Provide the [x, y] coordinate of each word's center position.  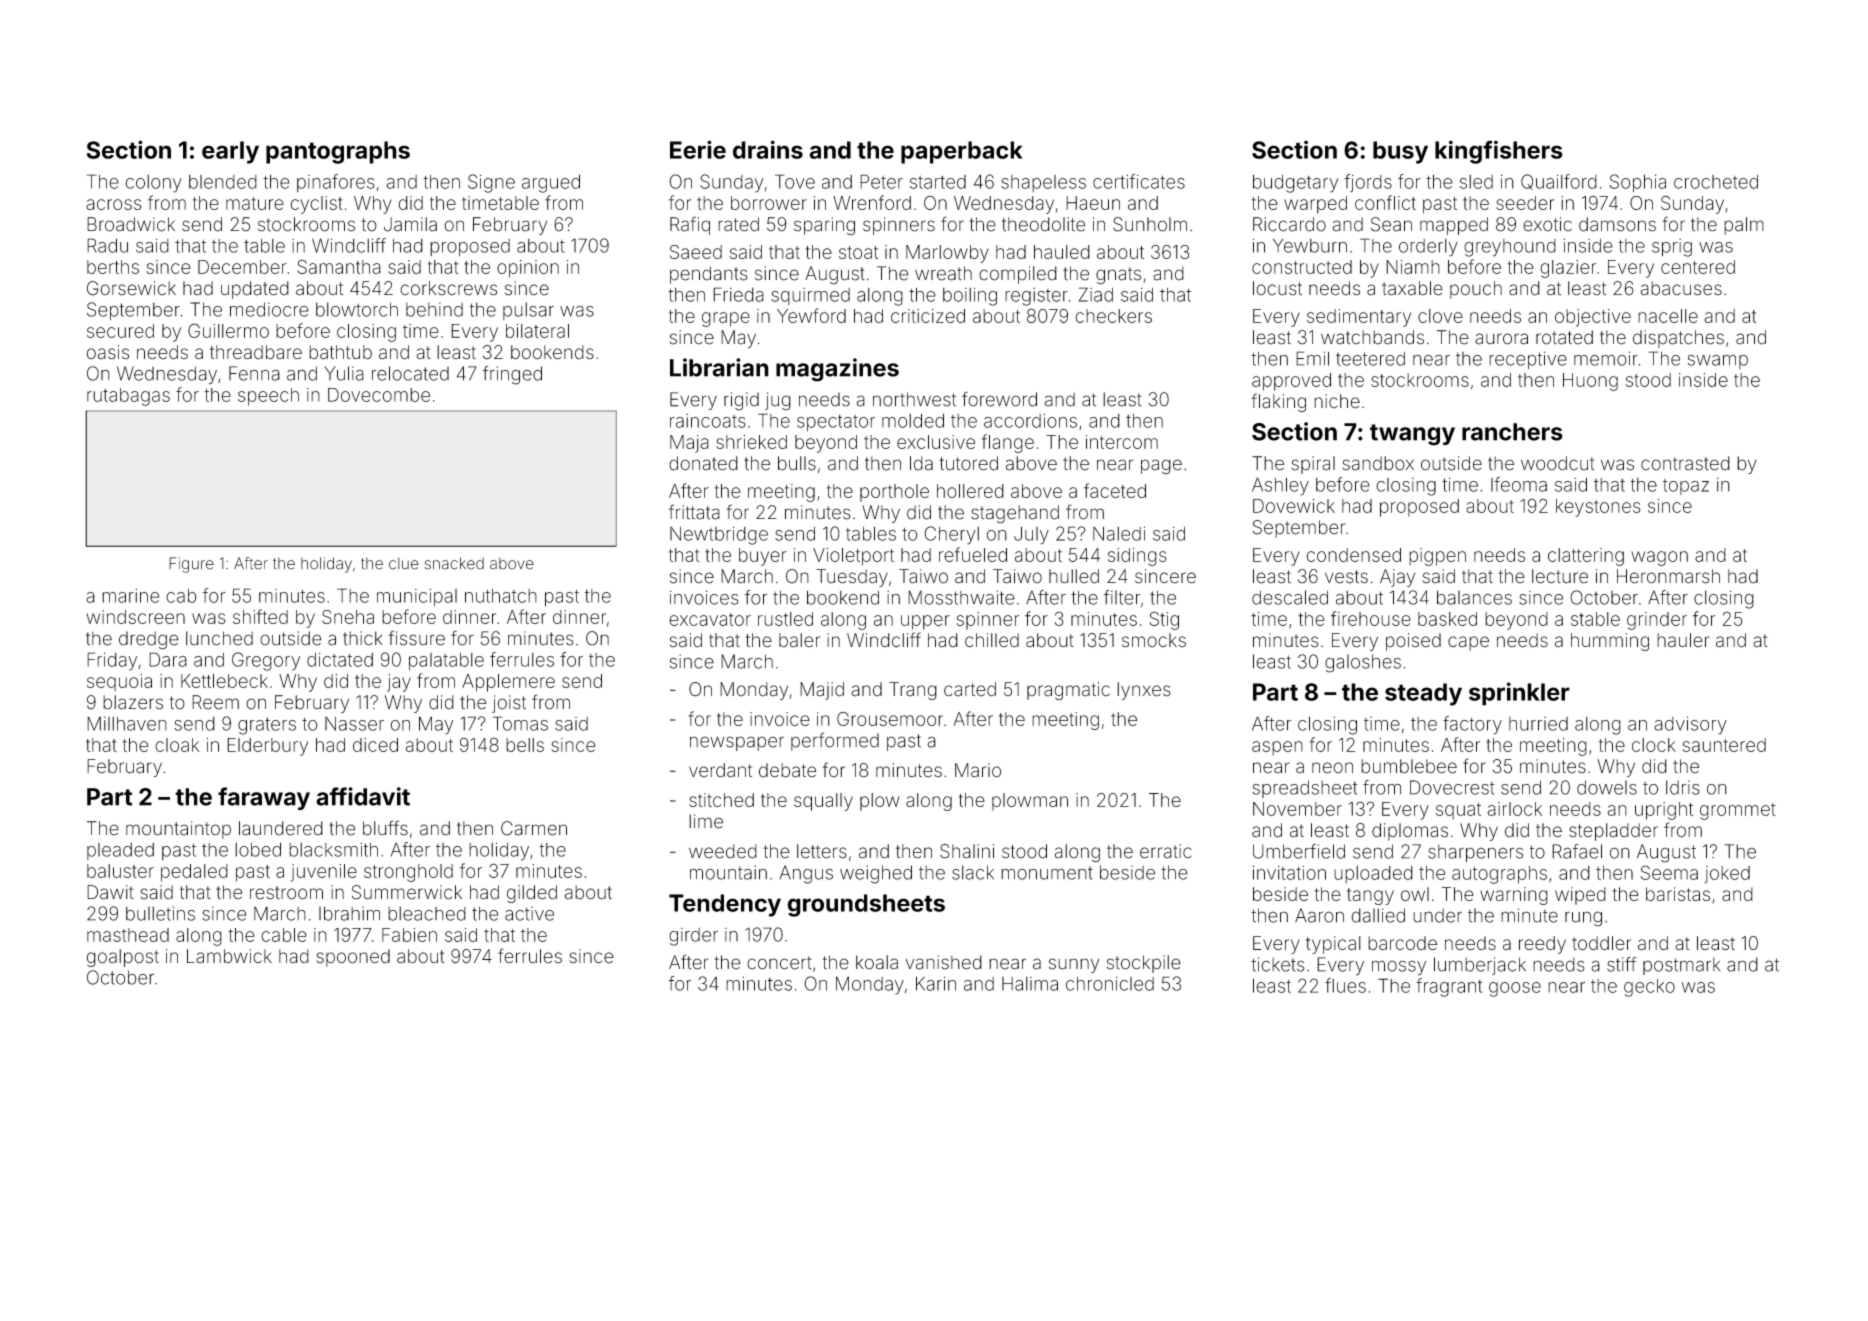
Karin [936, 983]
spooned [353, 958]
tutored [968, 463]
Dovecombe [379, 395]
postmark [1681, 966]
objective [1593, 318]
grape [726, 319]
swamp [1718, 362]
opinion [528, 269]
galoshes [1363, 663]
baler [799, 640]
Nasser [354, 724]
